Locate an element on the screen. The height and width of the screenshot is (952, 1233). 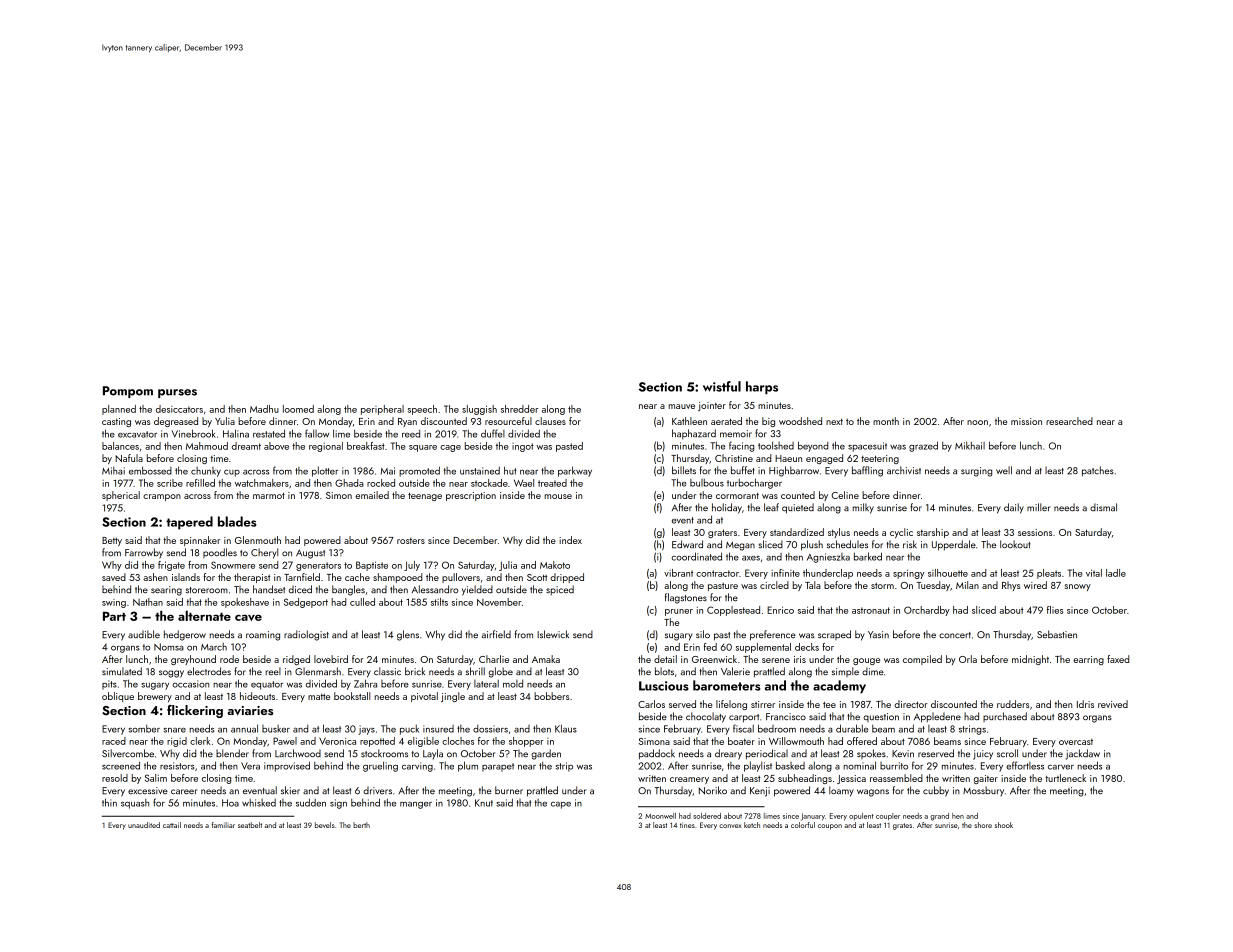
daily is located at coordinates (1014, 508).
